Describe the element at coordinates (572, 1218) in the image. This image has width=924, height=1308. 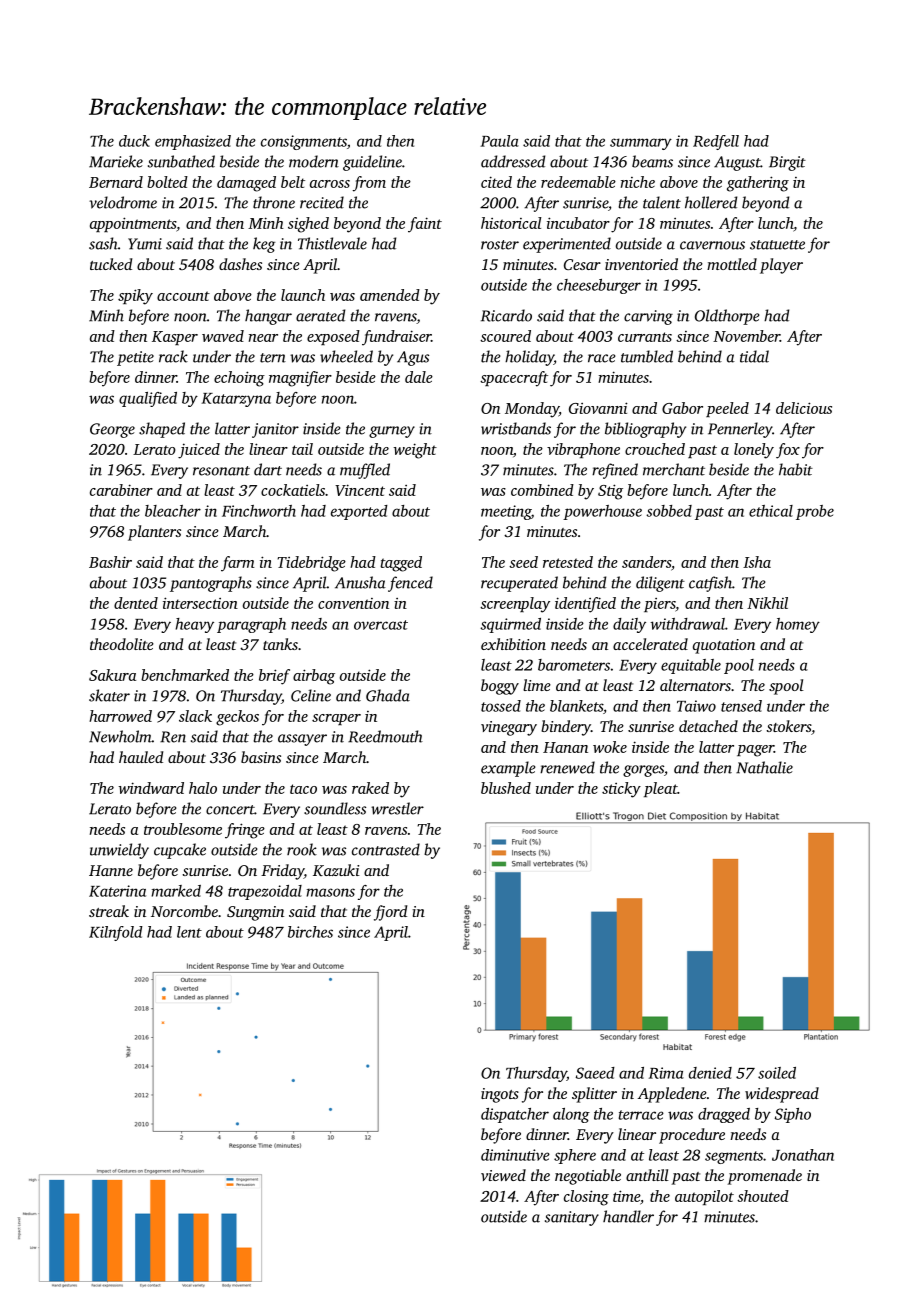
I see `sanitary` at that location.
